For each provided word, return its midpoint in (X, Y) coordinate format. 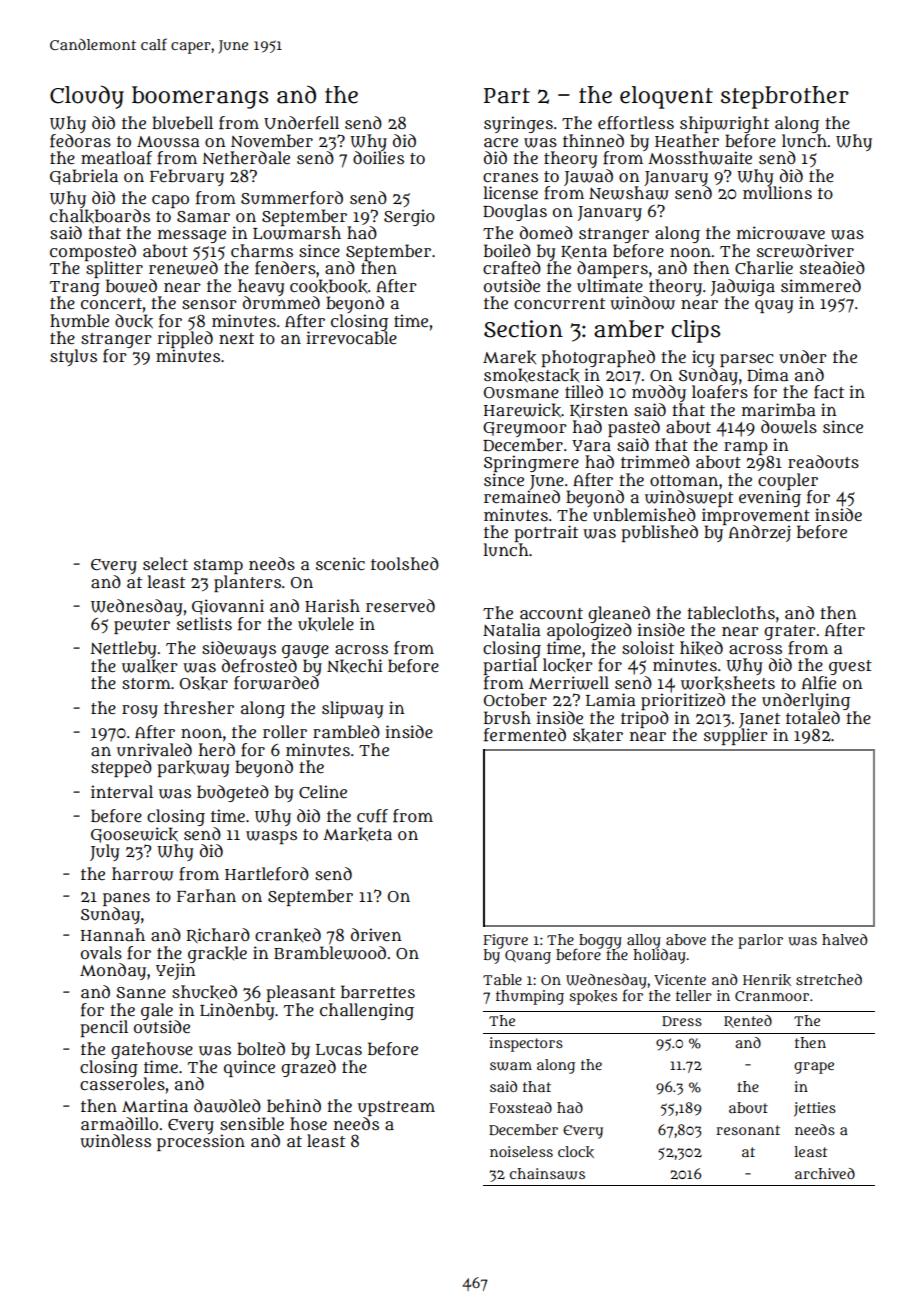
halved (844, 939)
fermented (525, 735)
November (272, 140)
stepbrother (785, 97)
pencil (104, 1028)
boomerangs (200, 97)
